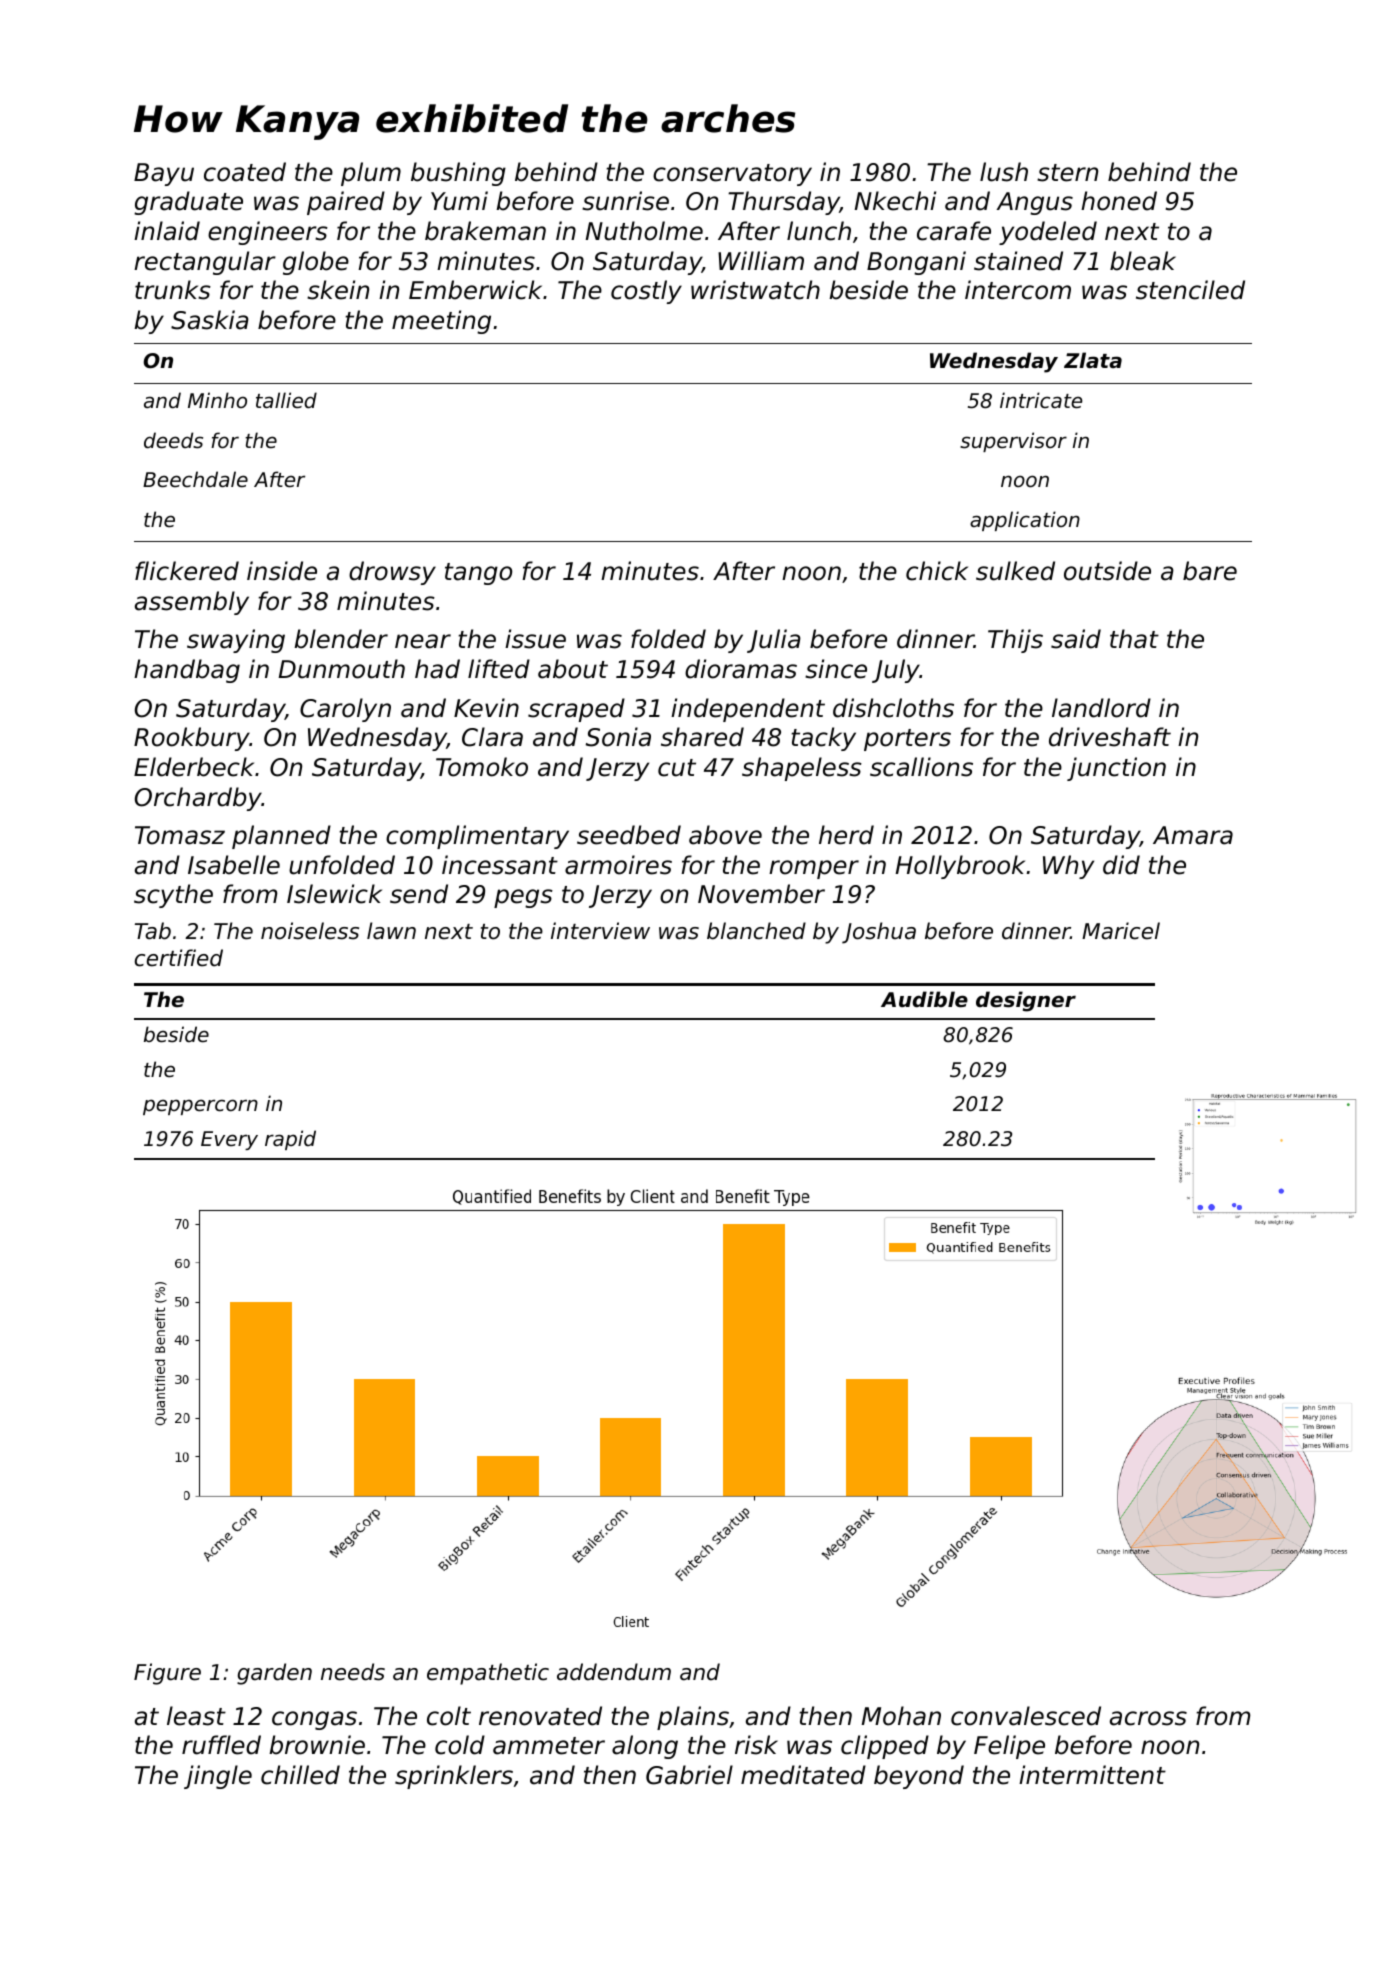 The image size is (1386, 1969). What do you see at coordinates (755, 290) in the page?
I see `wristwatch` at bounding box center [755, 290].
